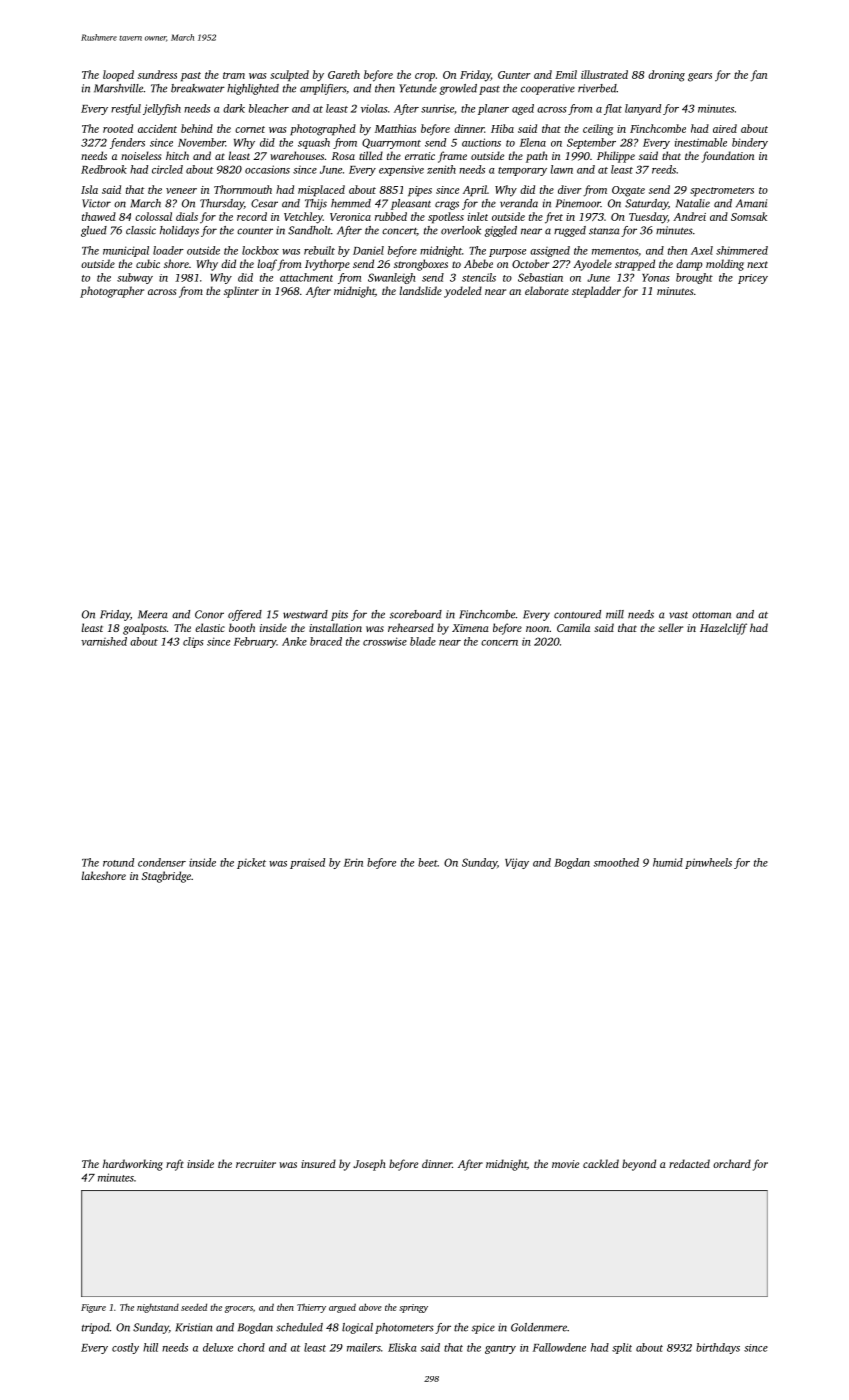 The image size is (849, 1400). I want to click on pricey, so click(753, 279).
